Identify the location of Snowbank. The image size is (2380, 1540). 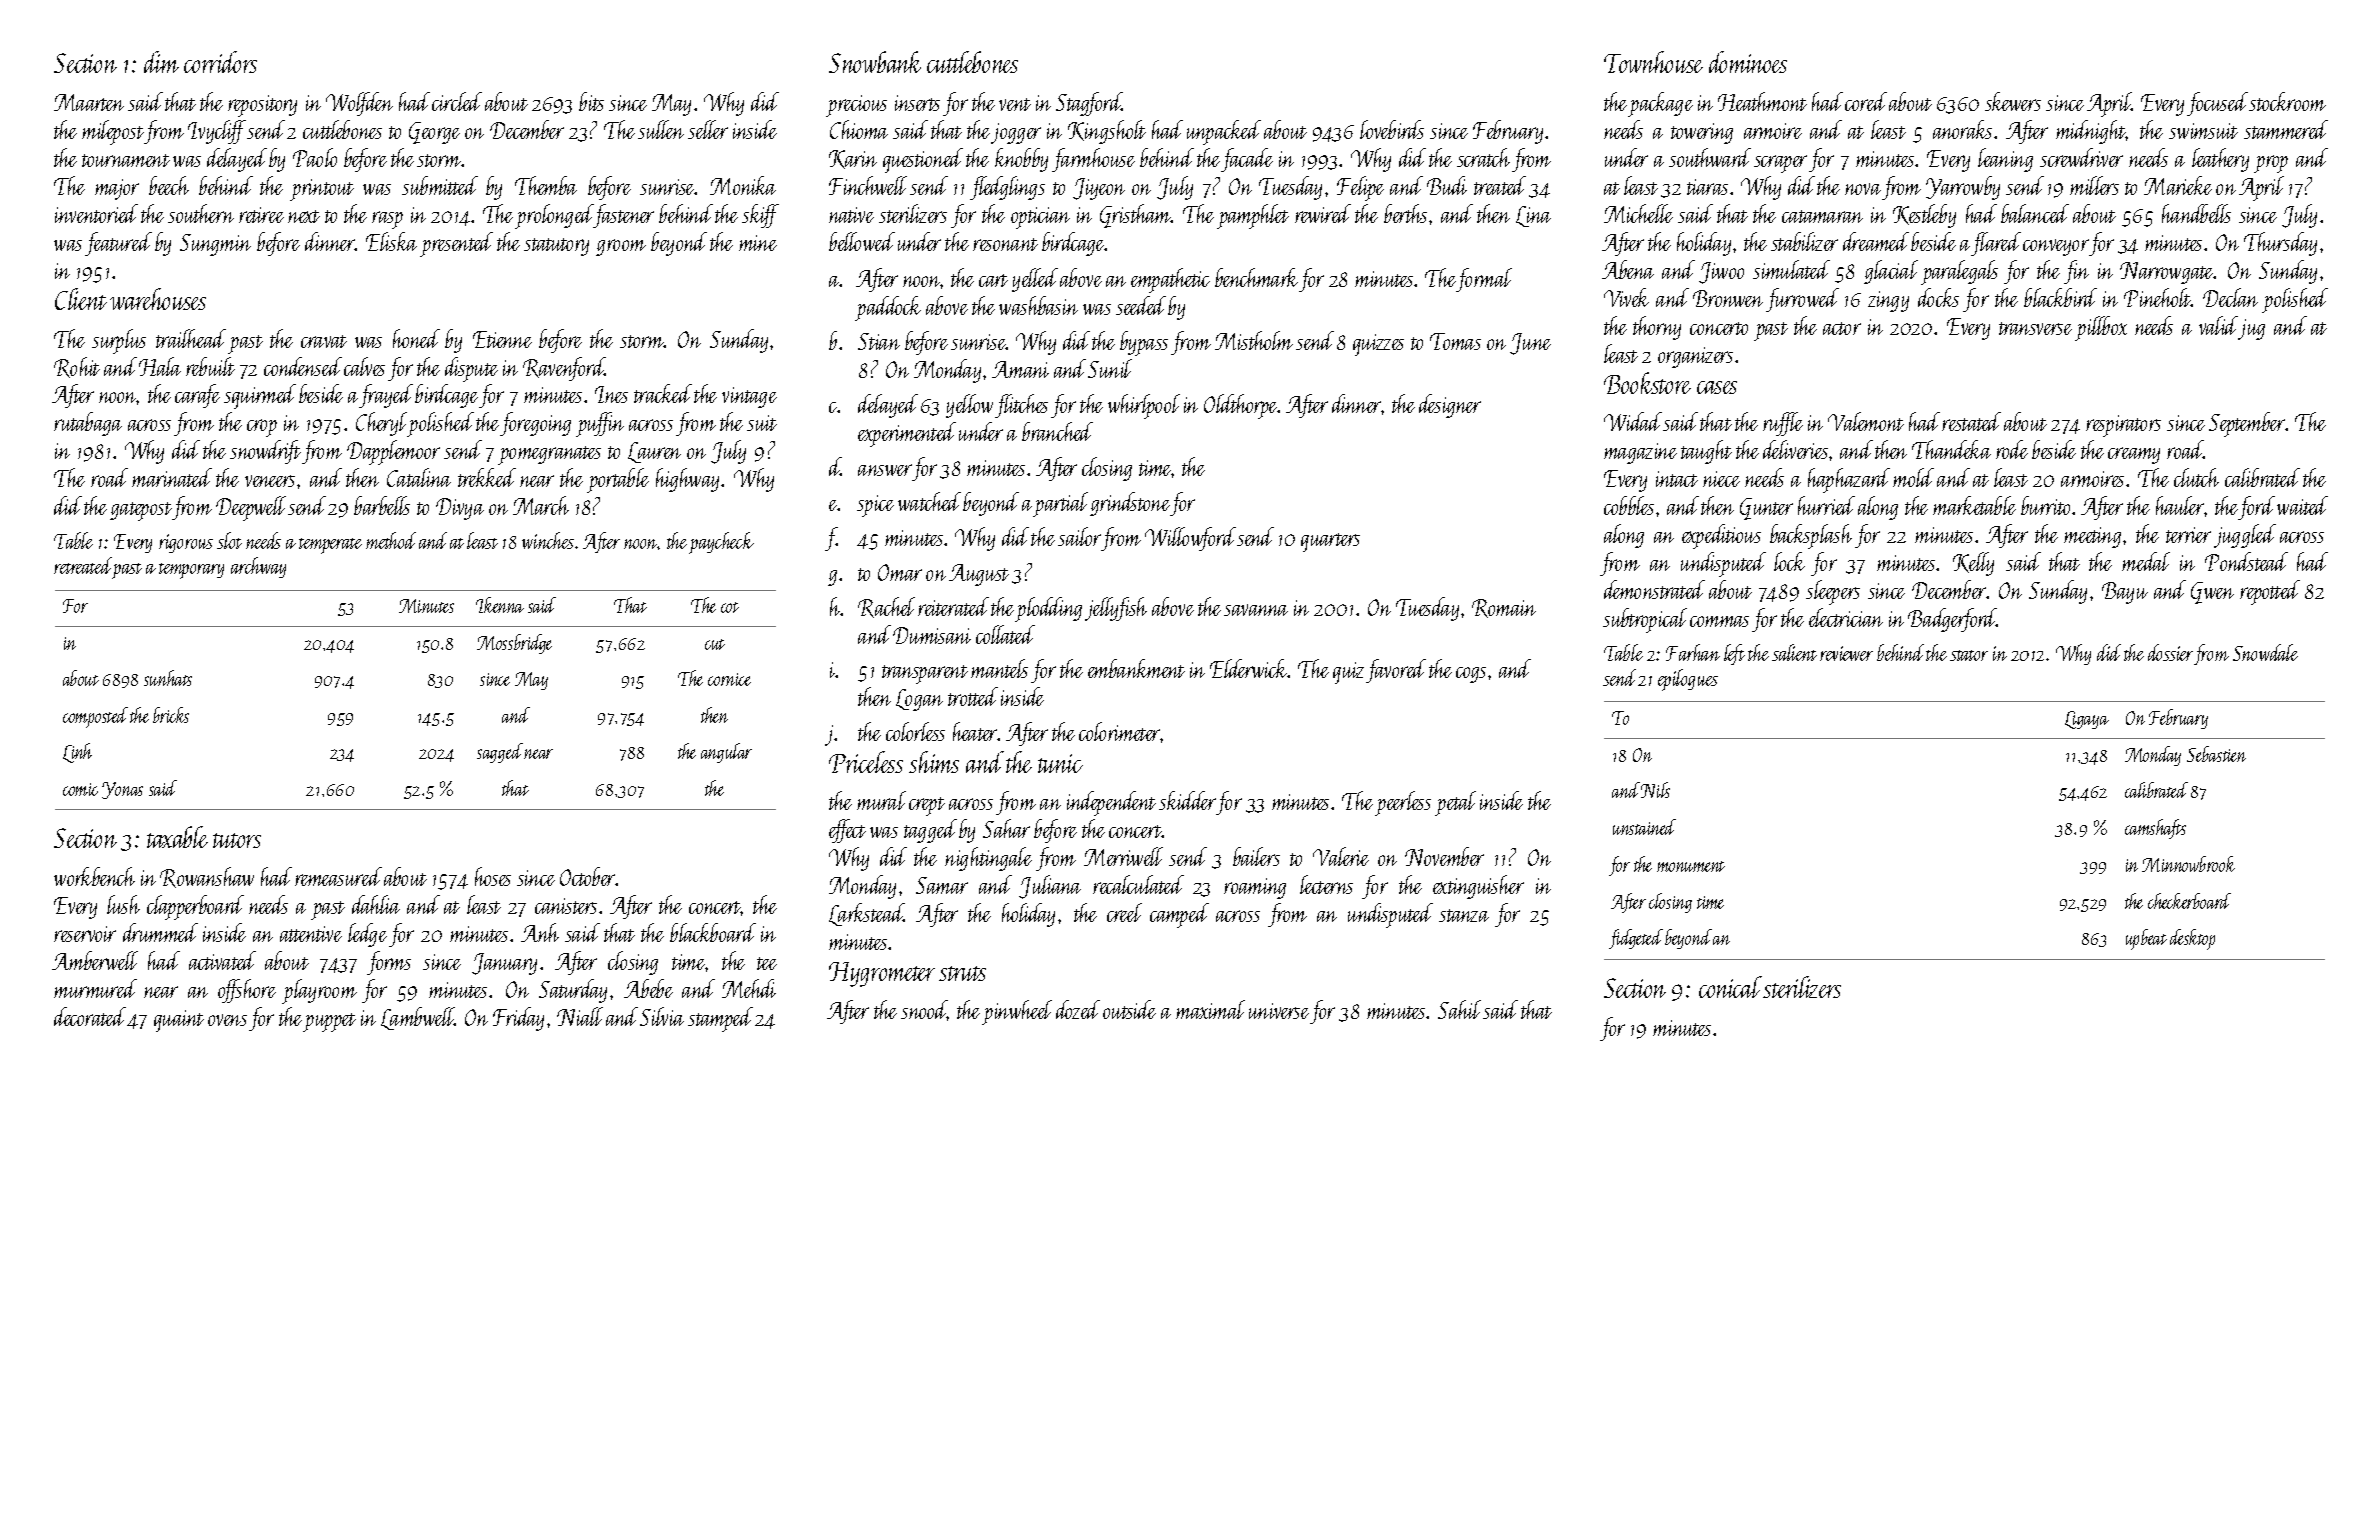
(875, 62).
